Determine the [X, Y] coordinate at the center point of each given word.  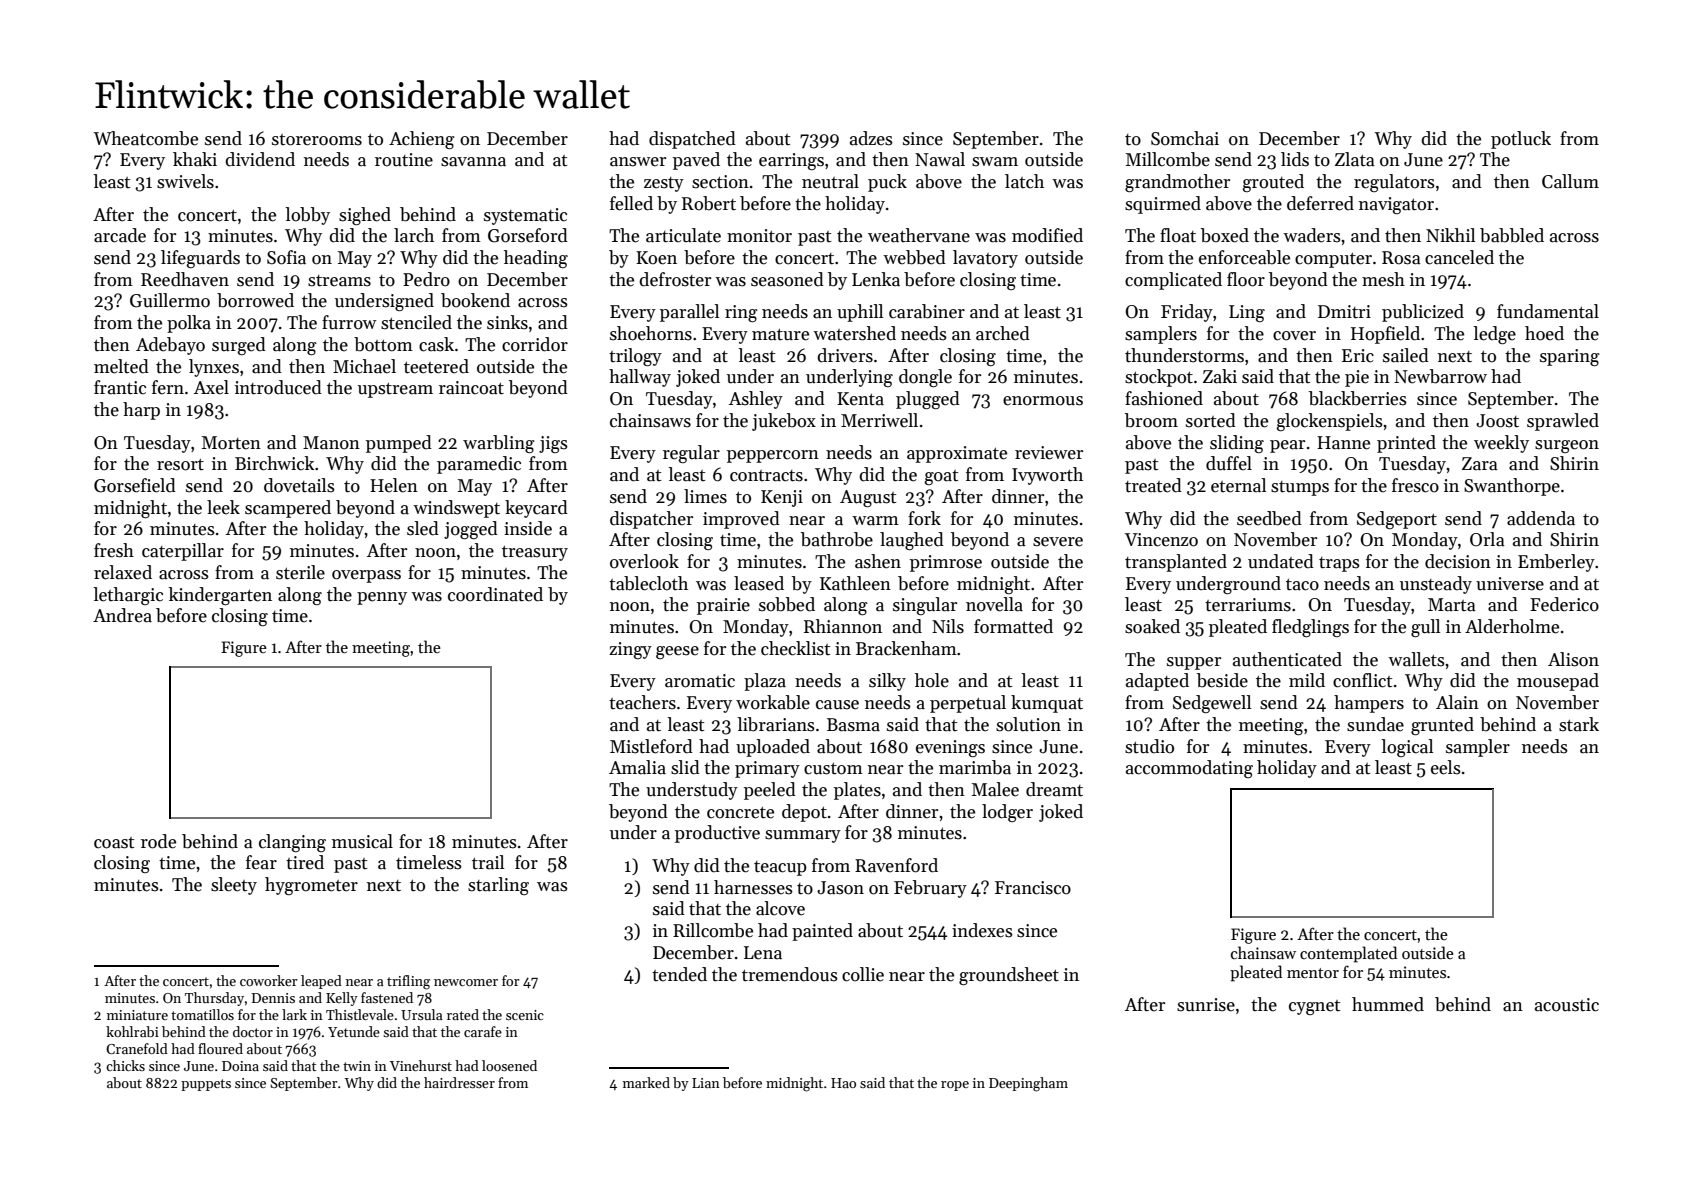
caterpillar [183, 552]
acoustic [1567, 1005]
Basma [853, 725]
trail [488, 862]
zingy [630, 650]
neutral [830, 181]
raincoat [471, 388]
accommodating [1189, 769]
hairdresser [459, 1082]
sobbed [787, 604]
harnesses [753, 887]
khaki [195, 159]
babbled [1512, 235]
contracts [766, 476]
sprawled [1563, 422]
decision [1458, 561]
